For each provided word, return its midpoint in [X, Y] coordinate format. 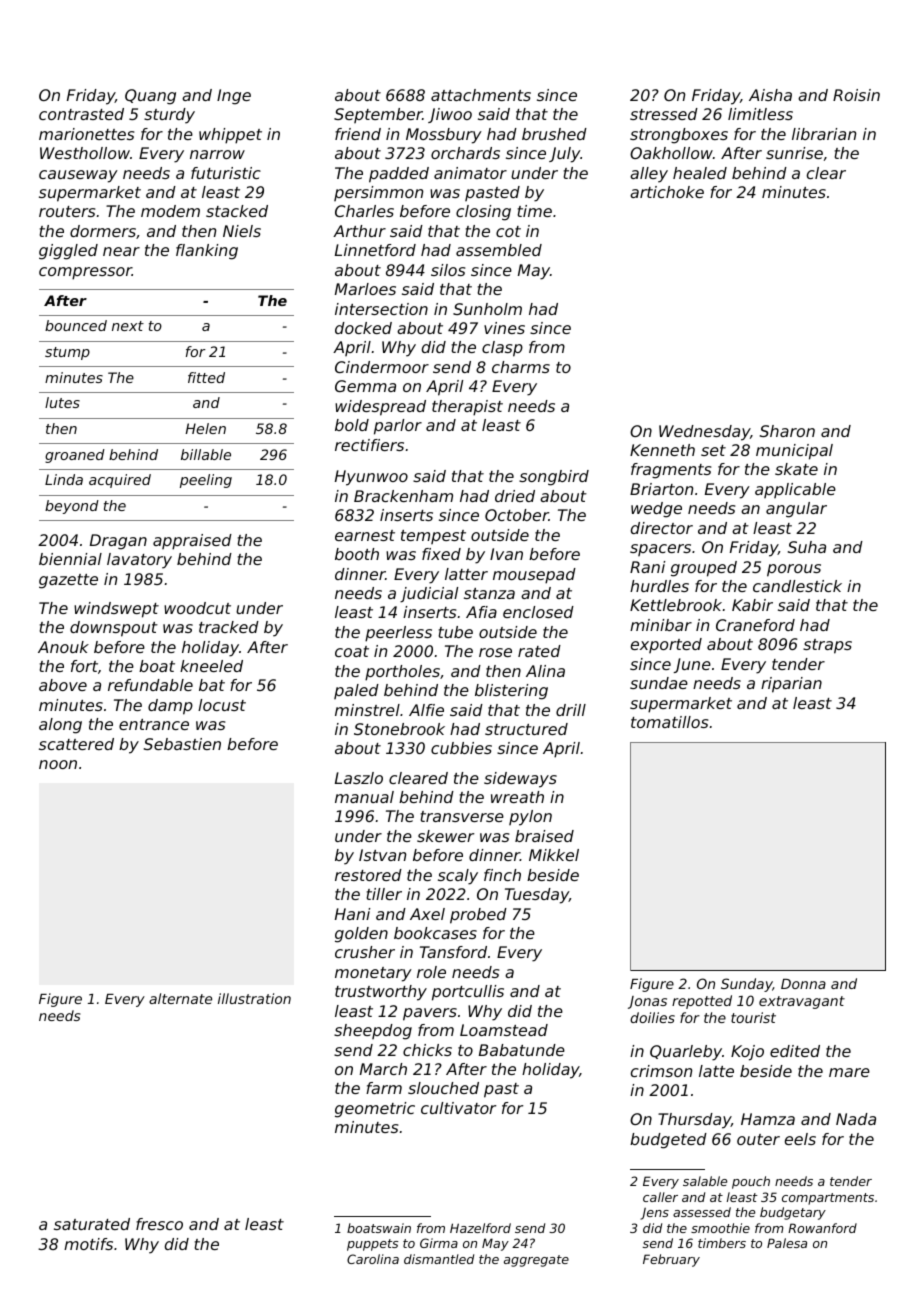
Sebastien [182, 744]
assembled [499, 250]
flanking [207, 252]
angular [796, 510]
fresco [159, 1224]
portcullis [468, 993]
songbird [554, 478]
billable [206, 454]
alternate [180, 998]
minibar [661, 625]
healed [700, 173]
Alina [545, 671]
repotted [702, 1002]
